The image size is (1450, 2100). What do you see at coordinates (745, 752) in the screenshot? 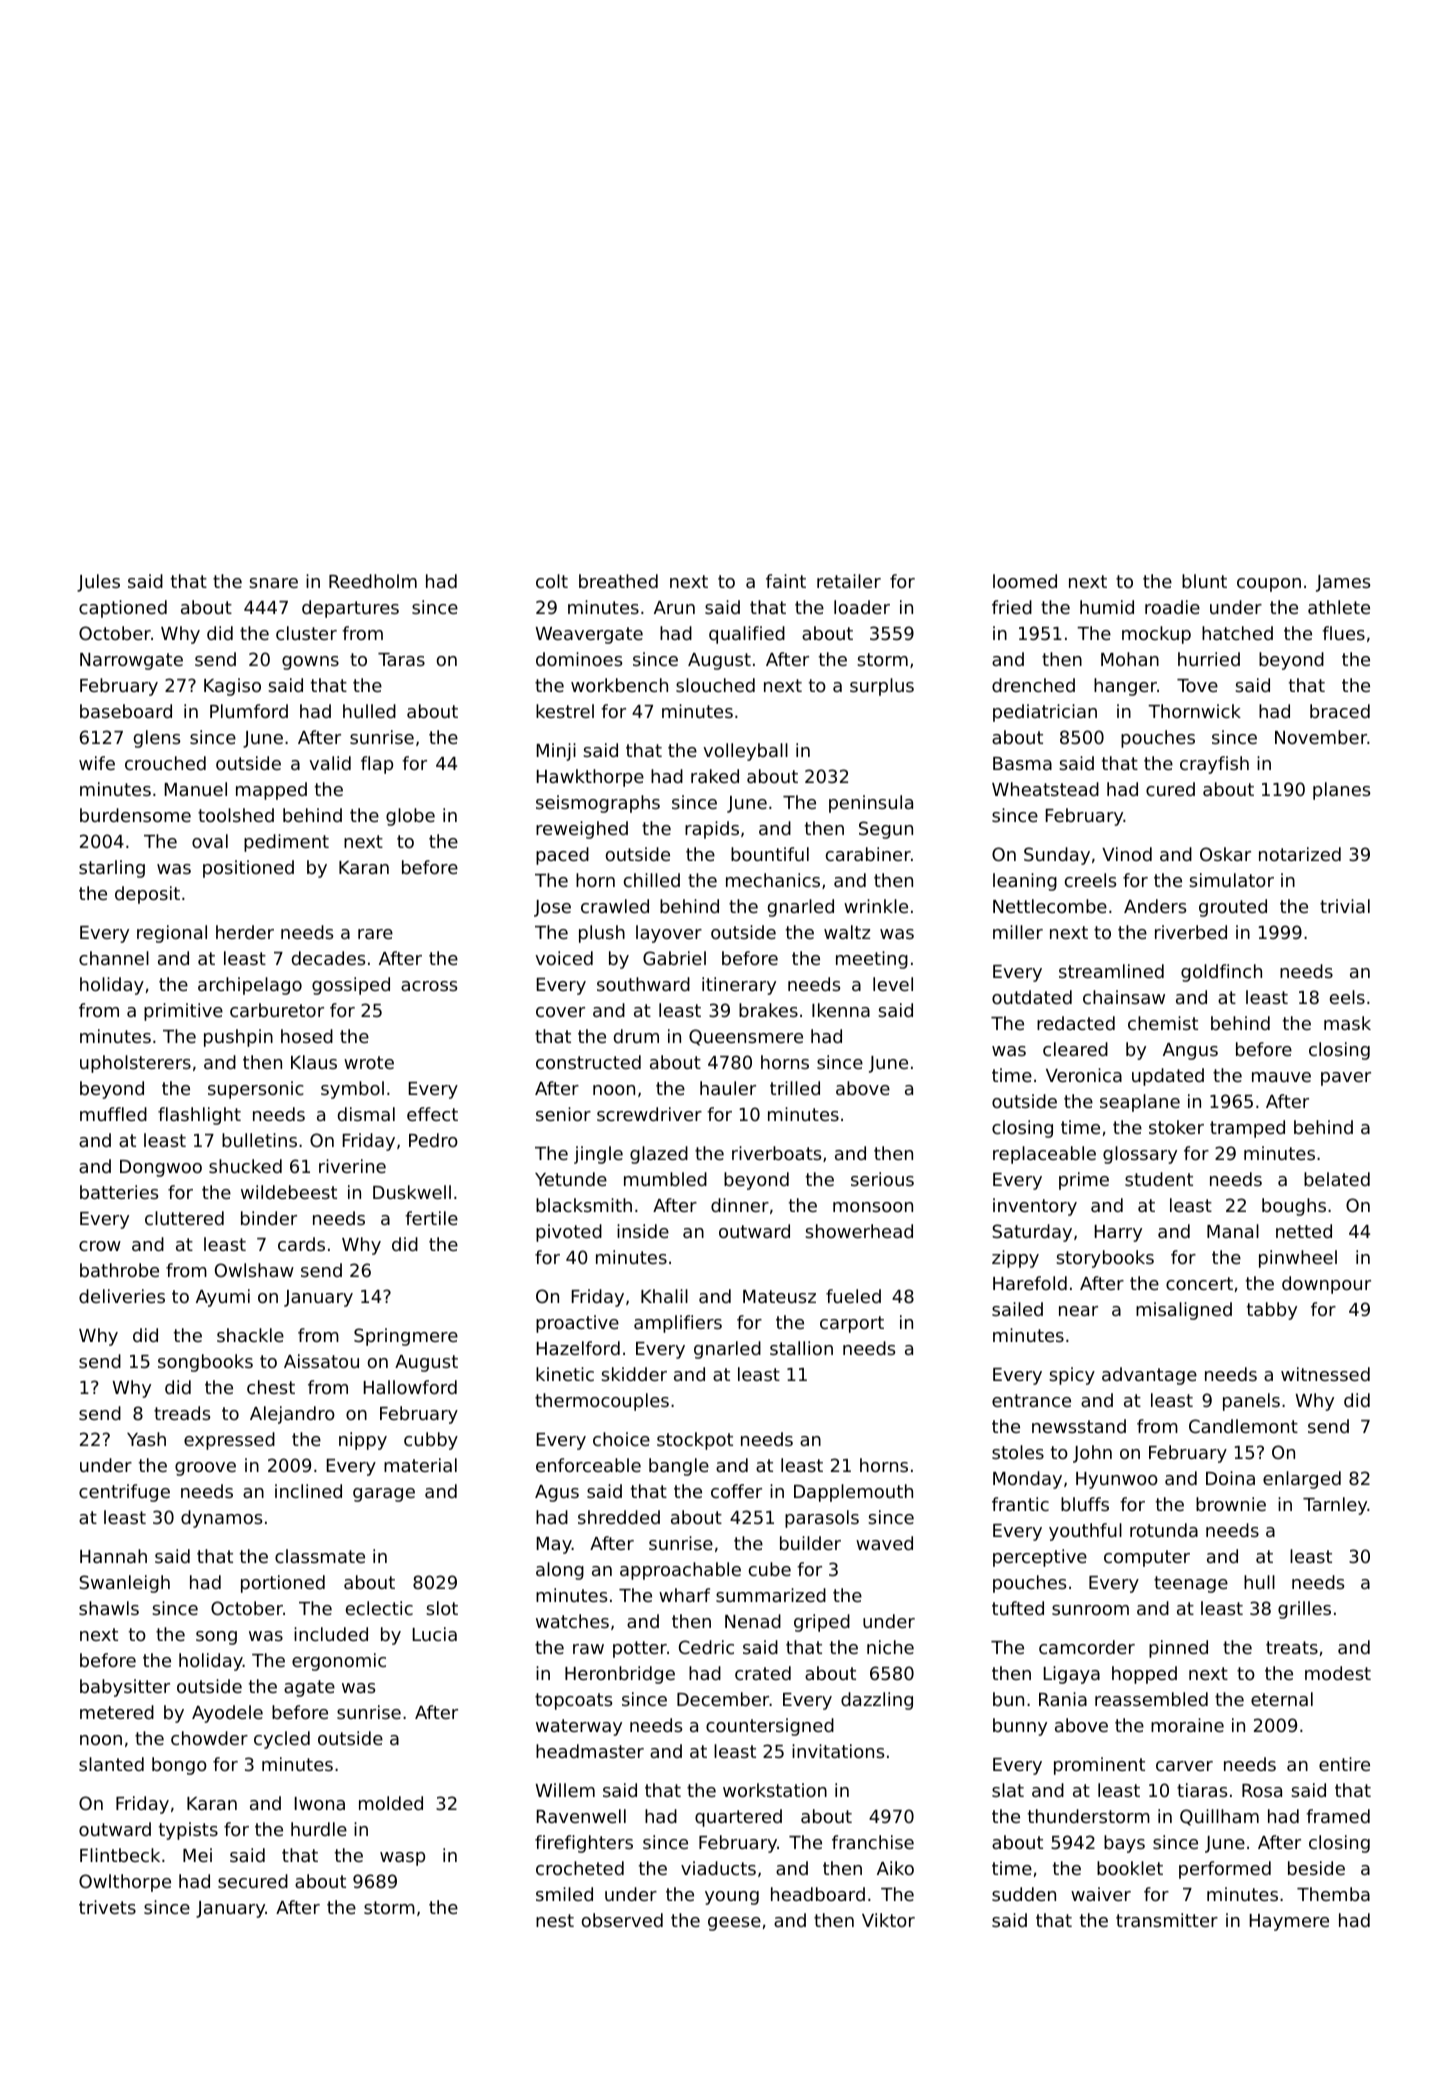
I see `volleyball` at bounding box center [745, 752].
